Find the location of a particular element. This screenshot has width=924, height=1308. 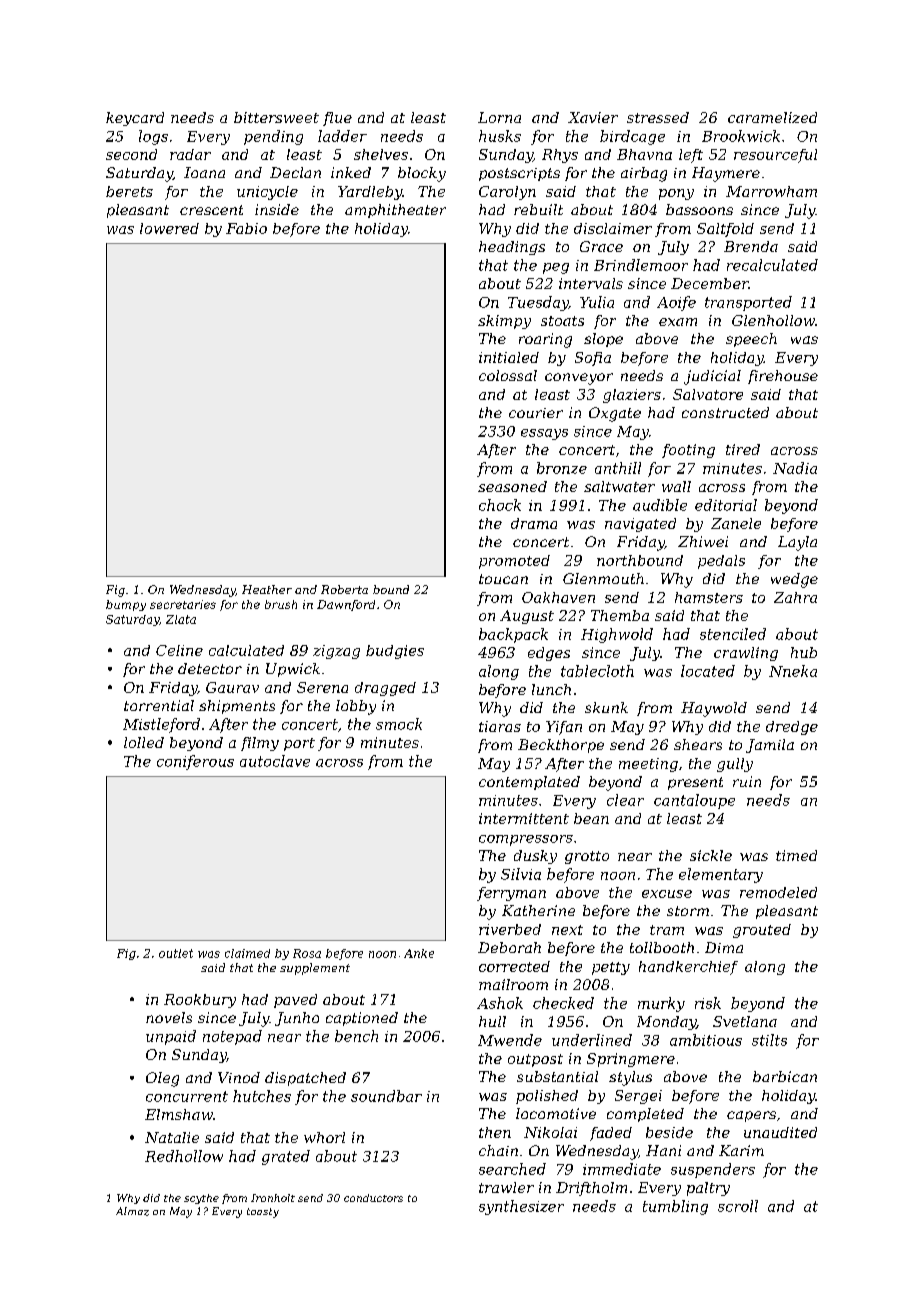

budgies is located at coordinates (395, 652).
